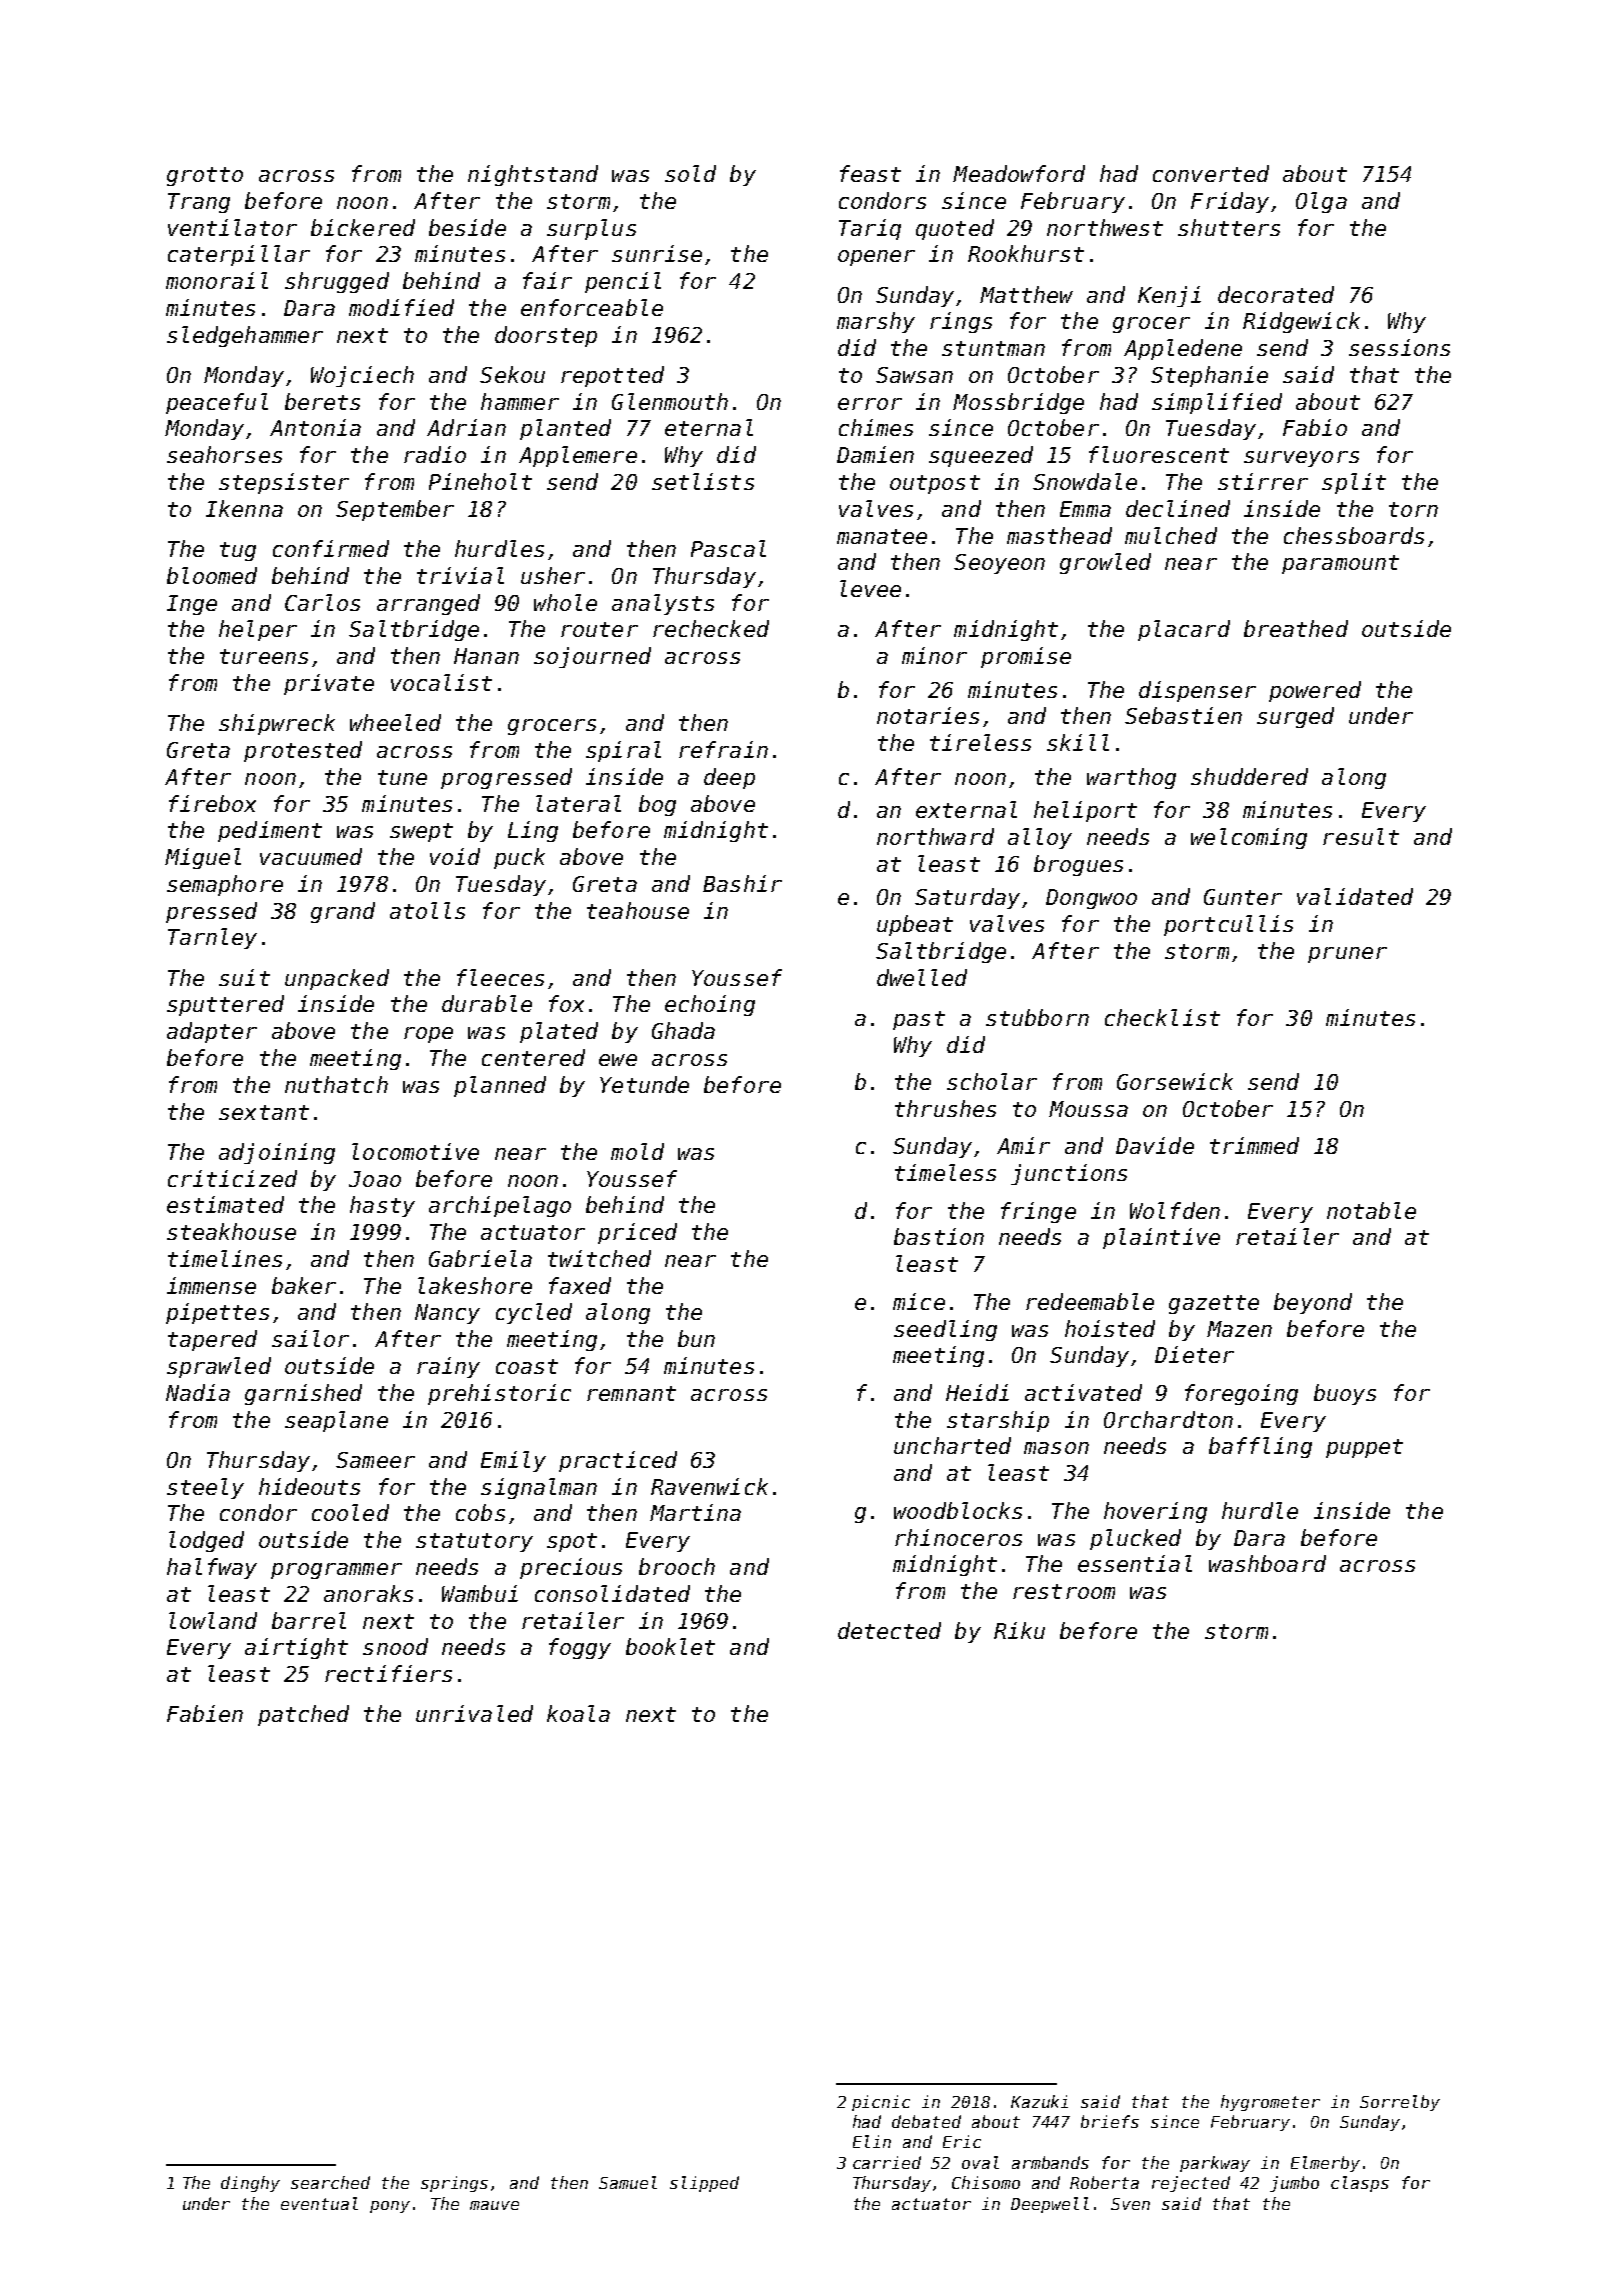 The width and height of the image is (1620, 2292). What do you see at coordinates (945, 1172) in the image?
I see `timeless` at bounding box center [945, 1172].
